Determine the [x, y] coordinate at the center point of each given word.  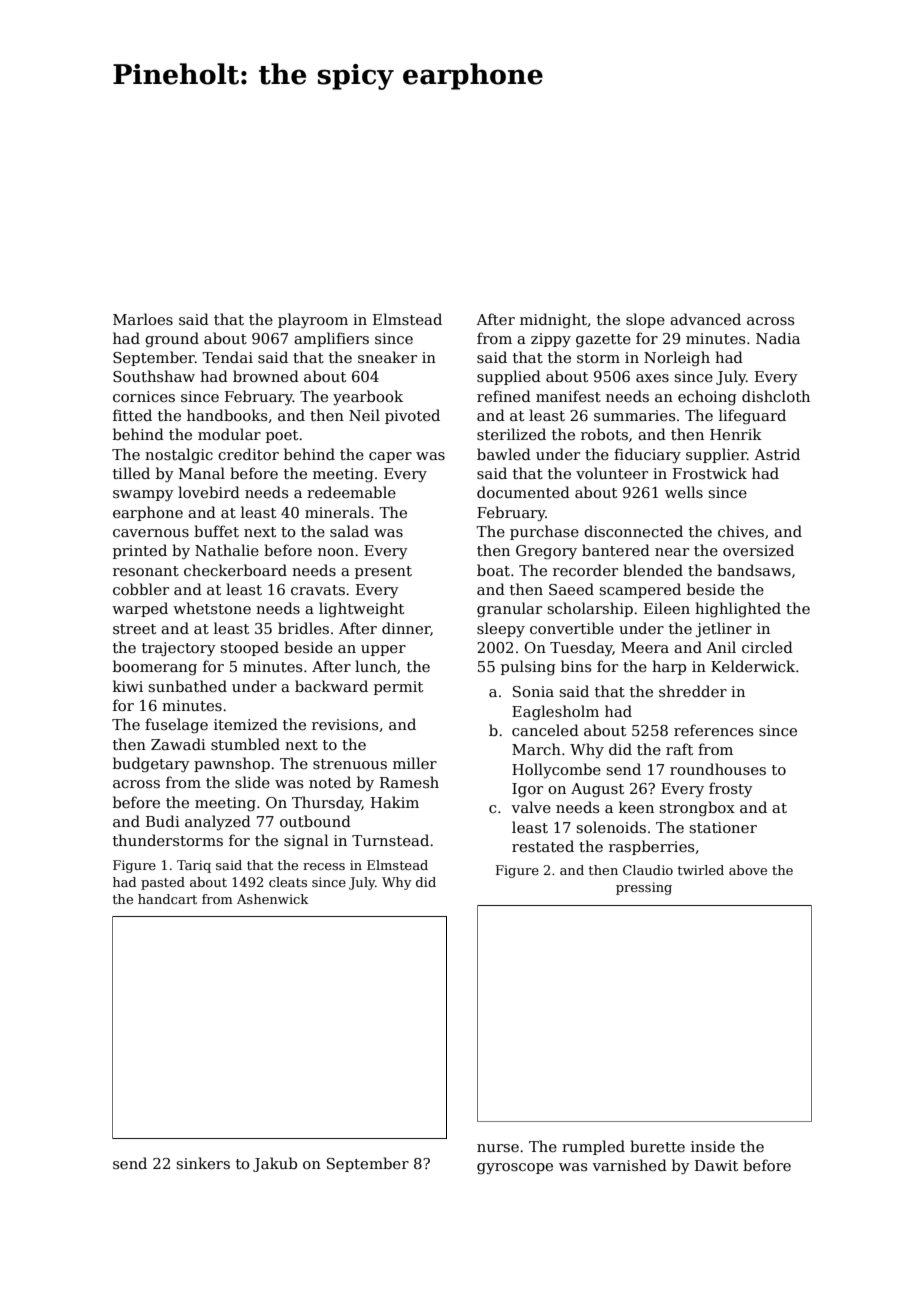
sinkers [203, 1163]
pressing [644, 888]
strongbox [697, 809]
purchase [544, 532]
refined [504, 396]
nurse [498, 1148]
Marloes [143, 319]
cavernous [151, 533]
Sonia [533, 691]
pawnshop [232, 764]
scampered [640, 590]
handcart [167, 899]
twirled [701, 870]
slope [645, 320]
